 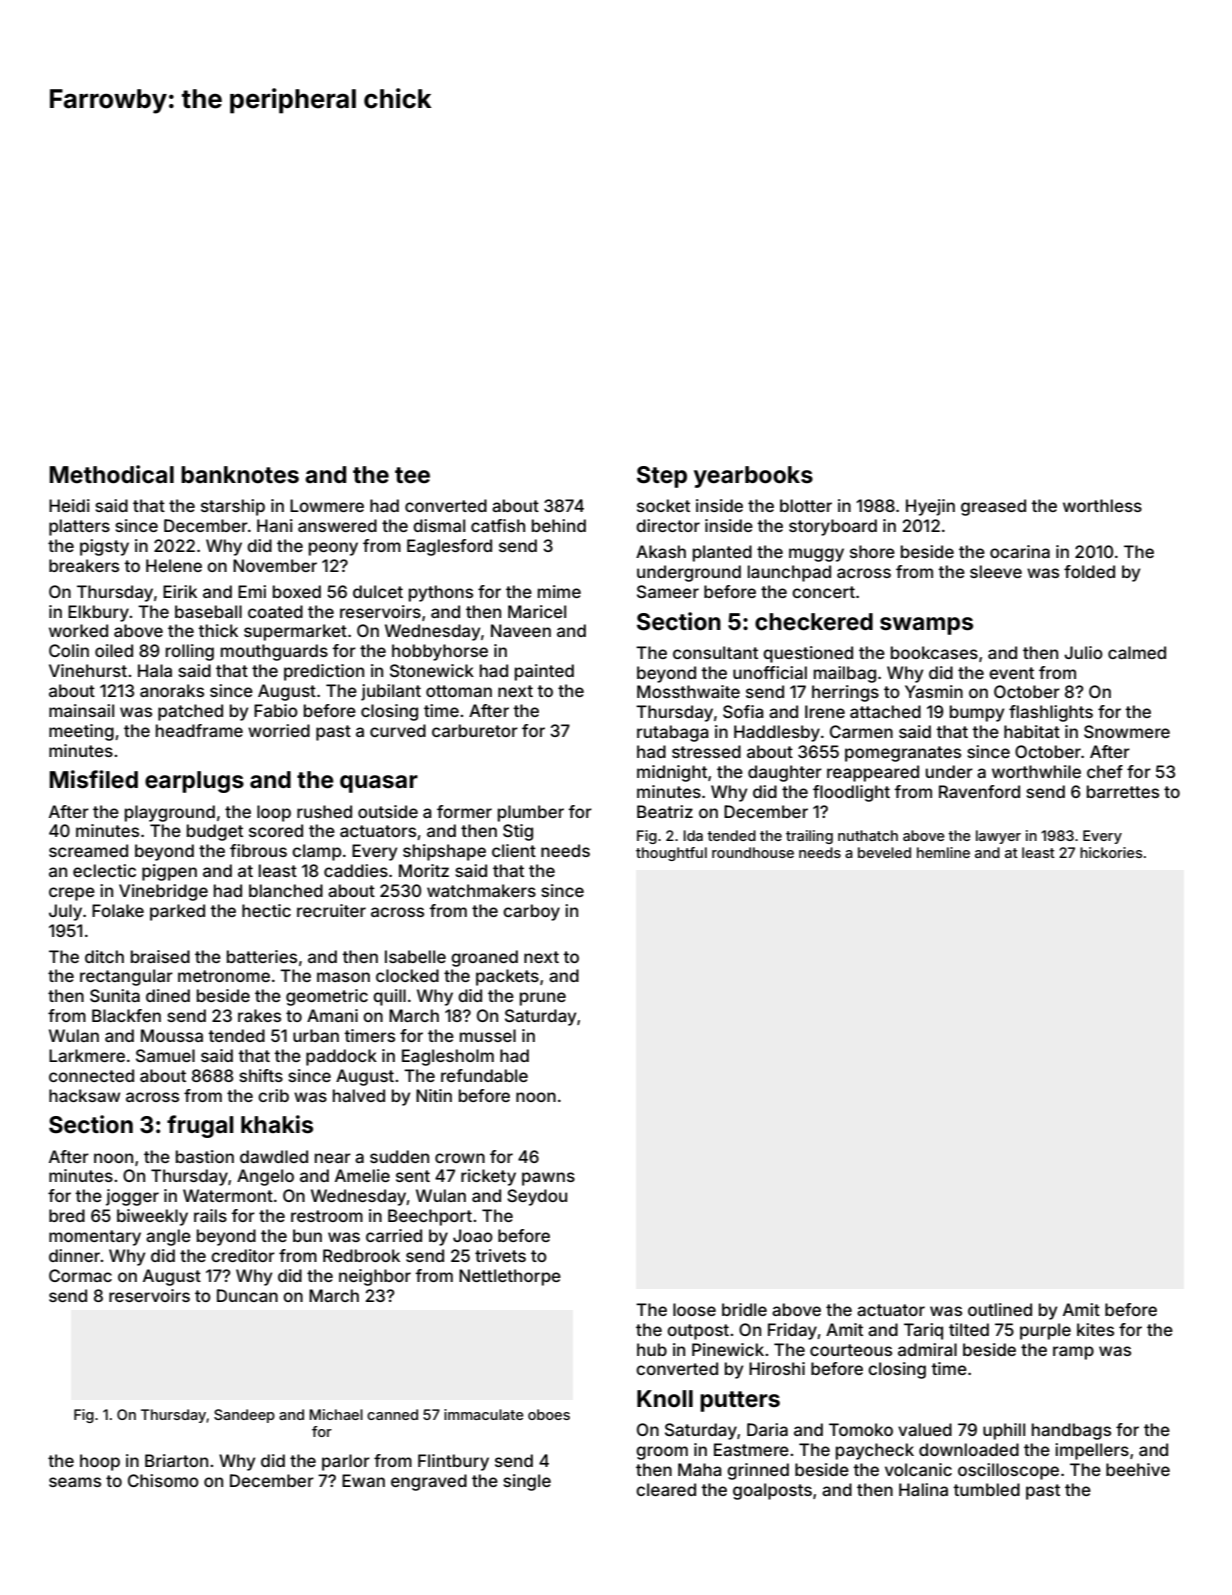 What do you see at coordinates (514, 850) in the page?
I see `client` at bounding box center [514, 850].
